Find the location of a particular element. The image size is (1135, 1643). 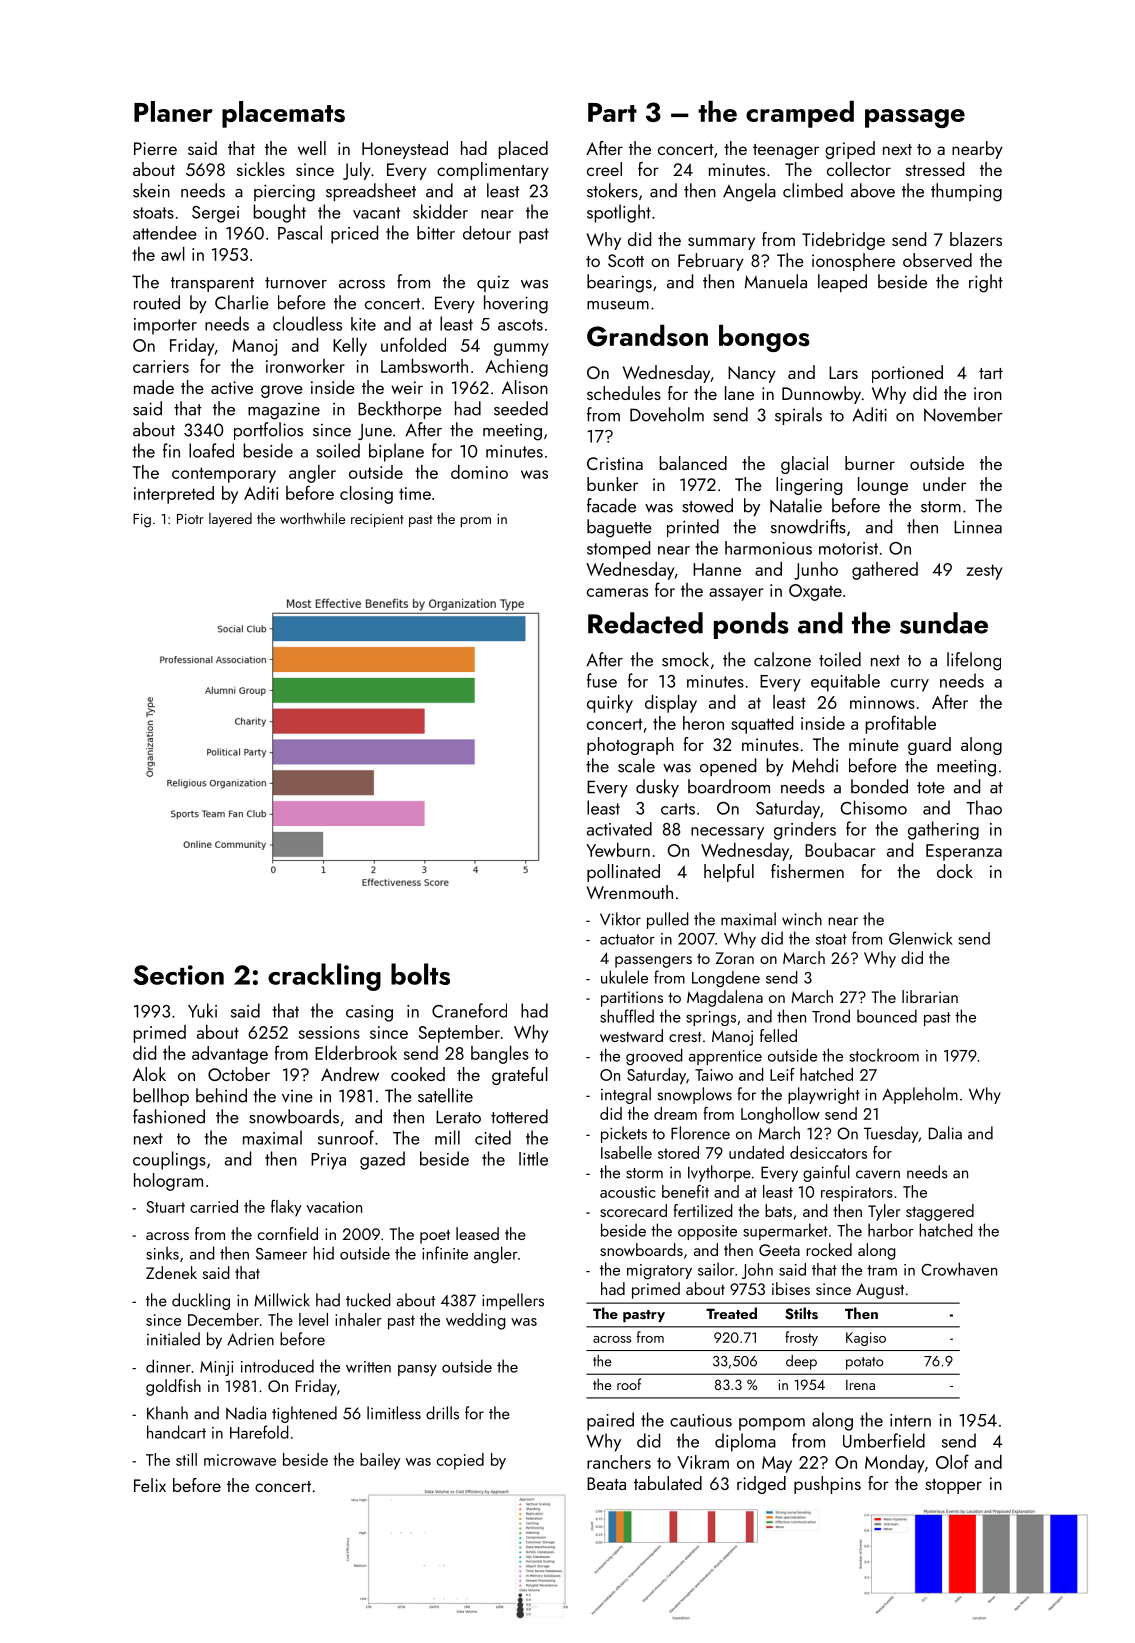

Linnea is located at coordinates (978, 527).
